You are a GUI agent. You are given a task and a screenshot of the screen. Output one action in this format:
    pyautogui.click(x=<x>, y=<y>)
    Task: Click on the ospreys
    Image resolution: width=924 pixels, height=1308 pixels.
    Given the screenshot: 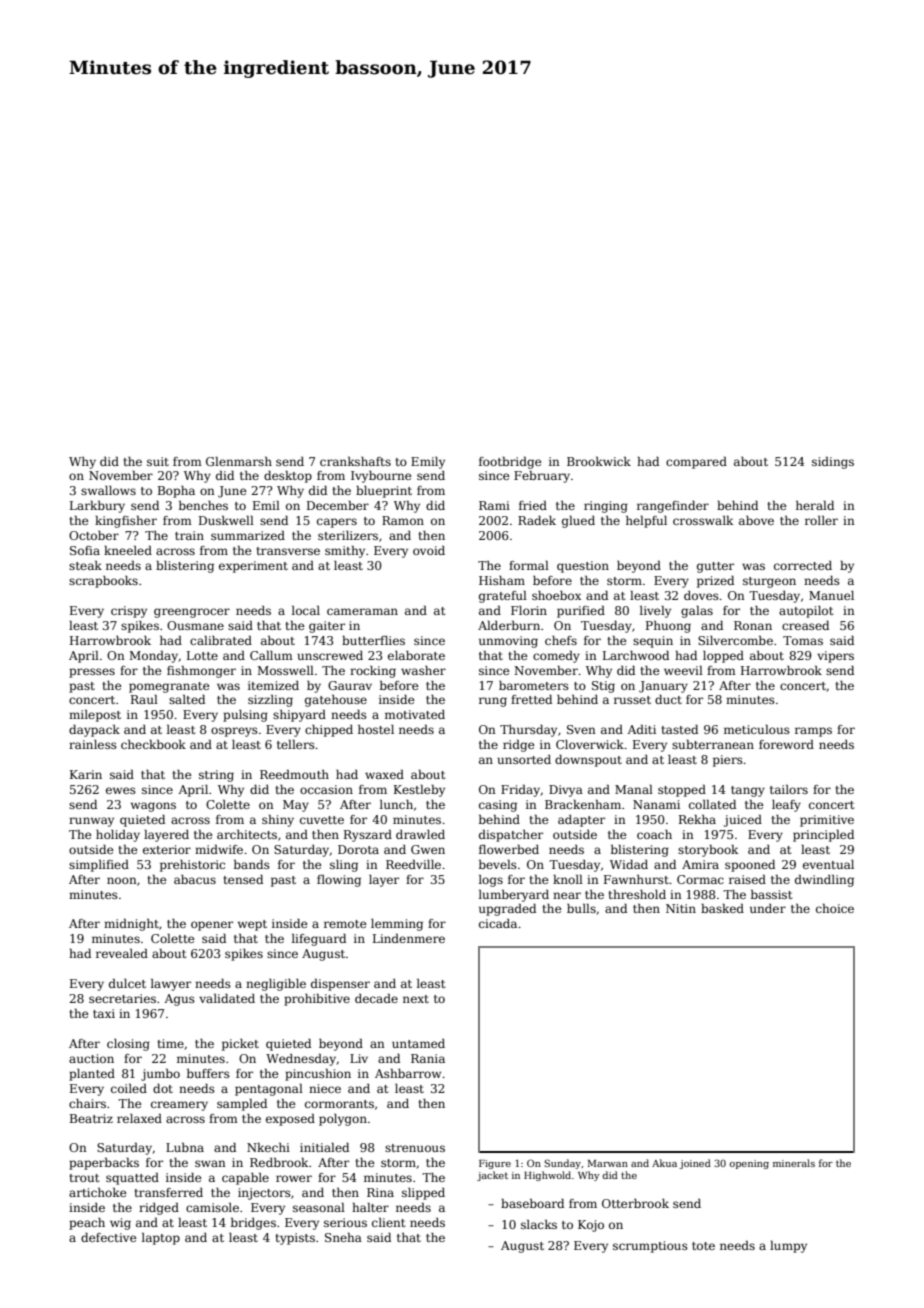 What is the action you would take?
    pyautogui.click(x=234, y=732)
